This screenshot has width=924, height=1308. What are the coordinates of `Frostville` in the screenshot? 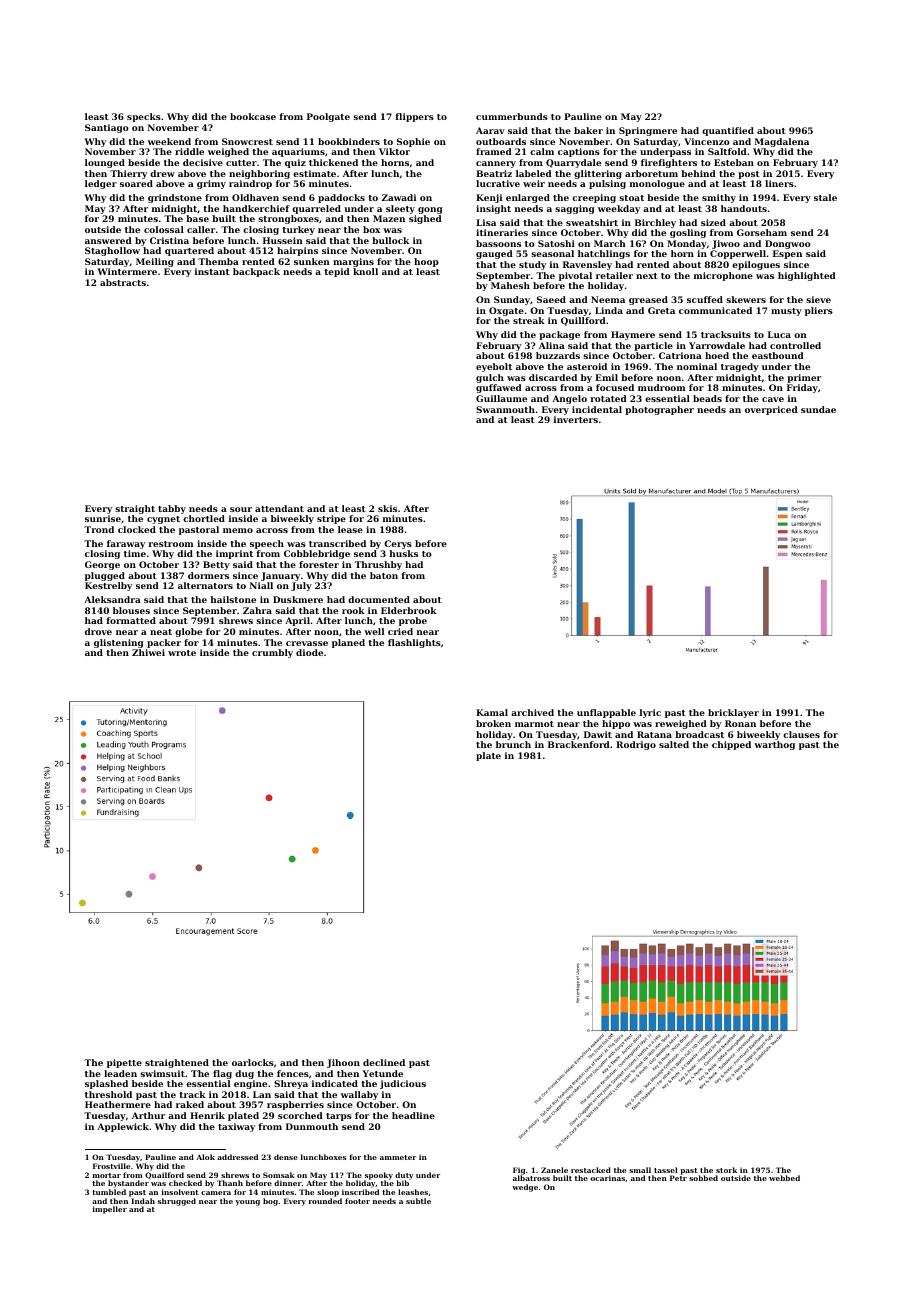 It's located at (111, 1166).
